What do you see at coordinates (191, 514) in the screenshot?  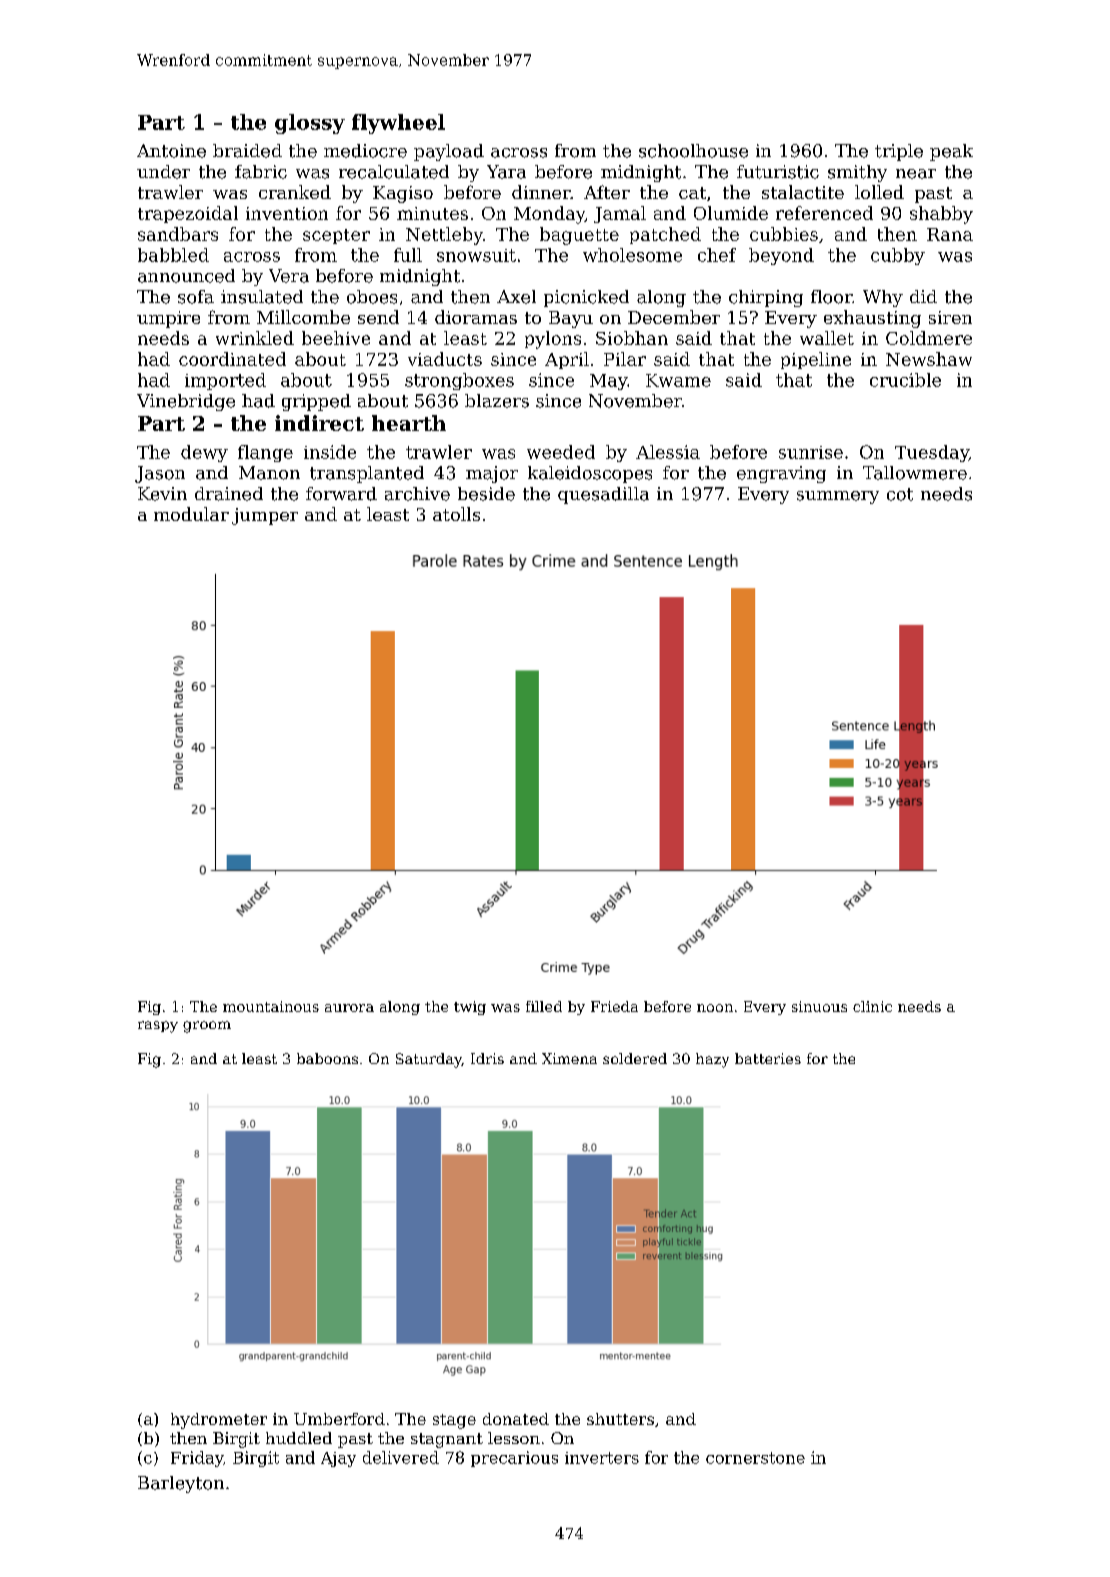 I see `modular` at bounding box center [191, 514].
